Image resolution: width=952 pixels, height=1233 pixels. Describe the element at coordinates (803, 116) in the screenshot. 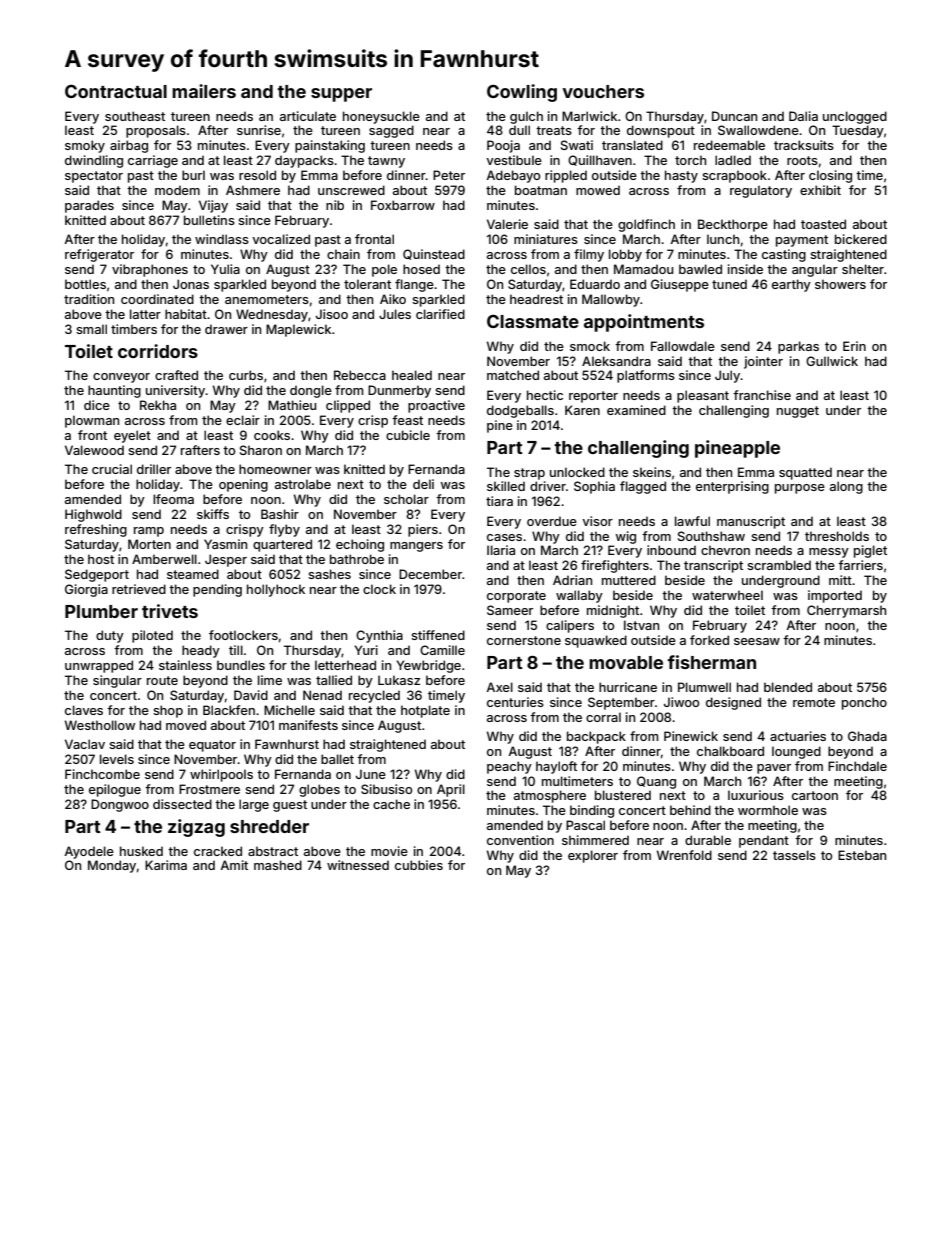

I see `Dalia` at that location.
